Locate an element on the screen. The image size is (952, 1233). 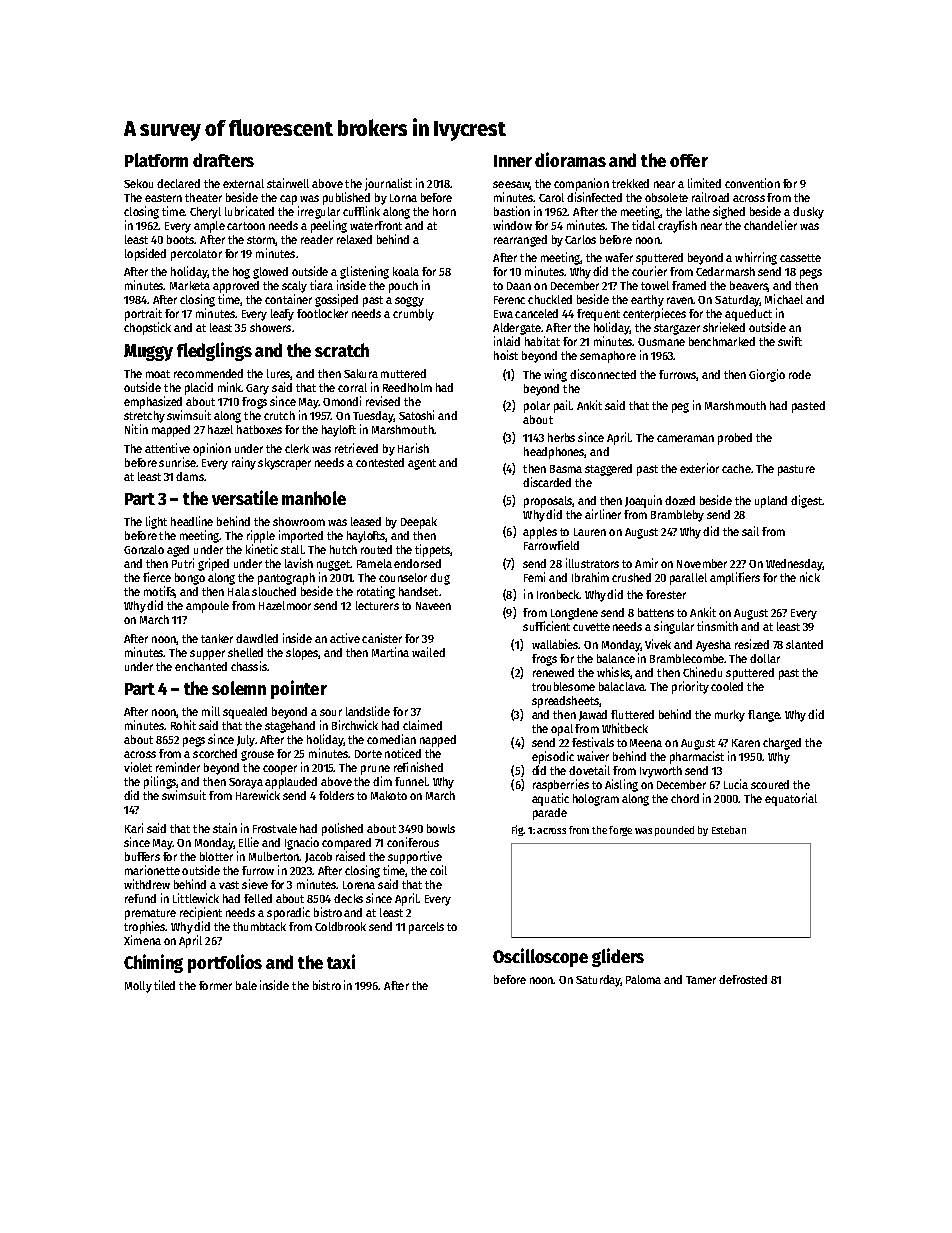
kinetic is located at coordinates (262, 549).
